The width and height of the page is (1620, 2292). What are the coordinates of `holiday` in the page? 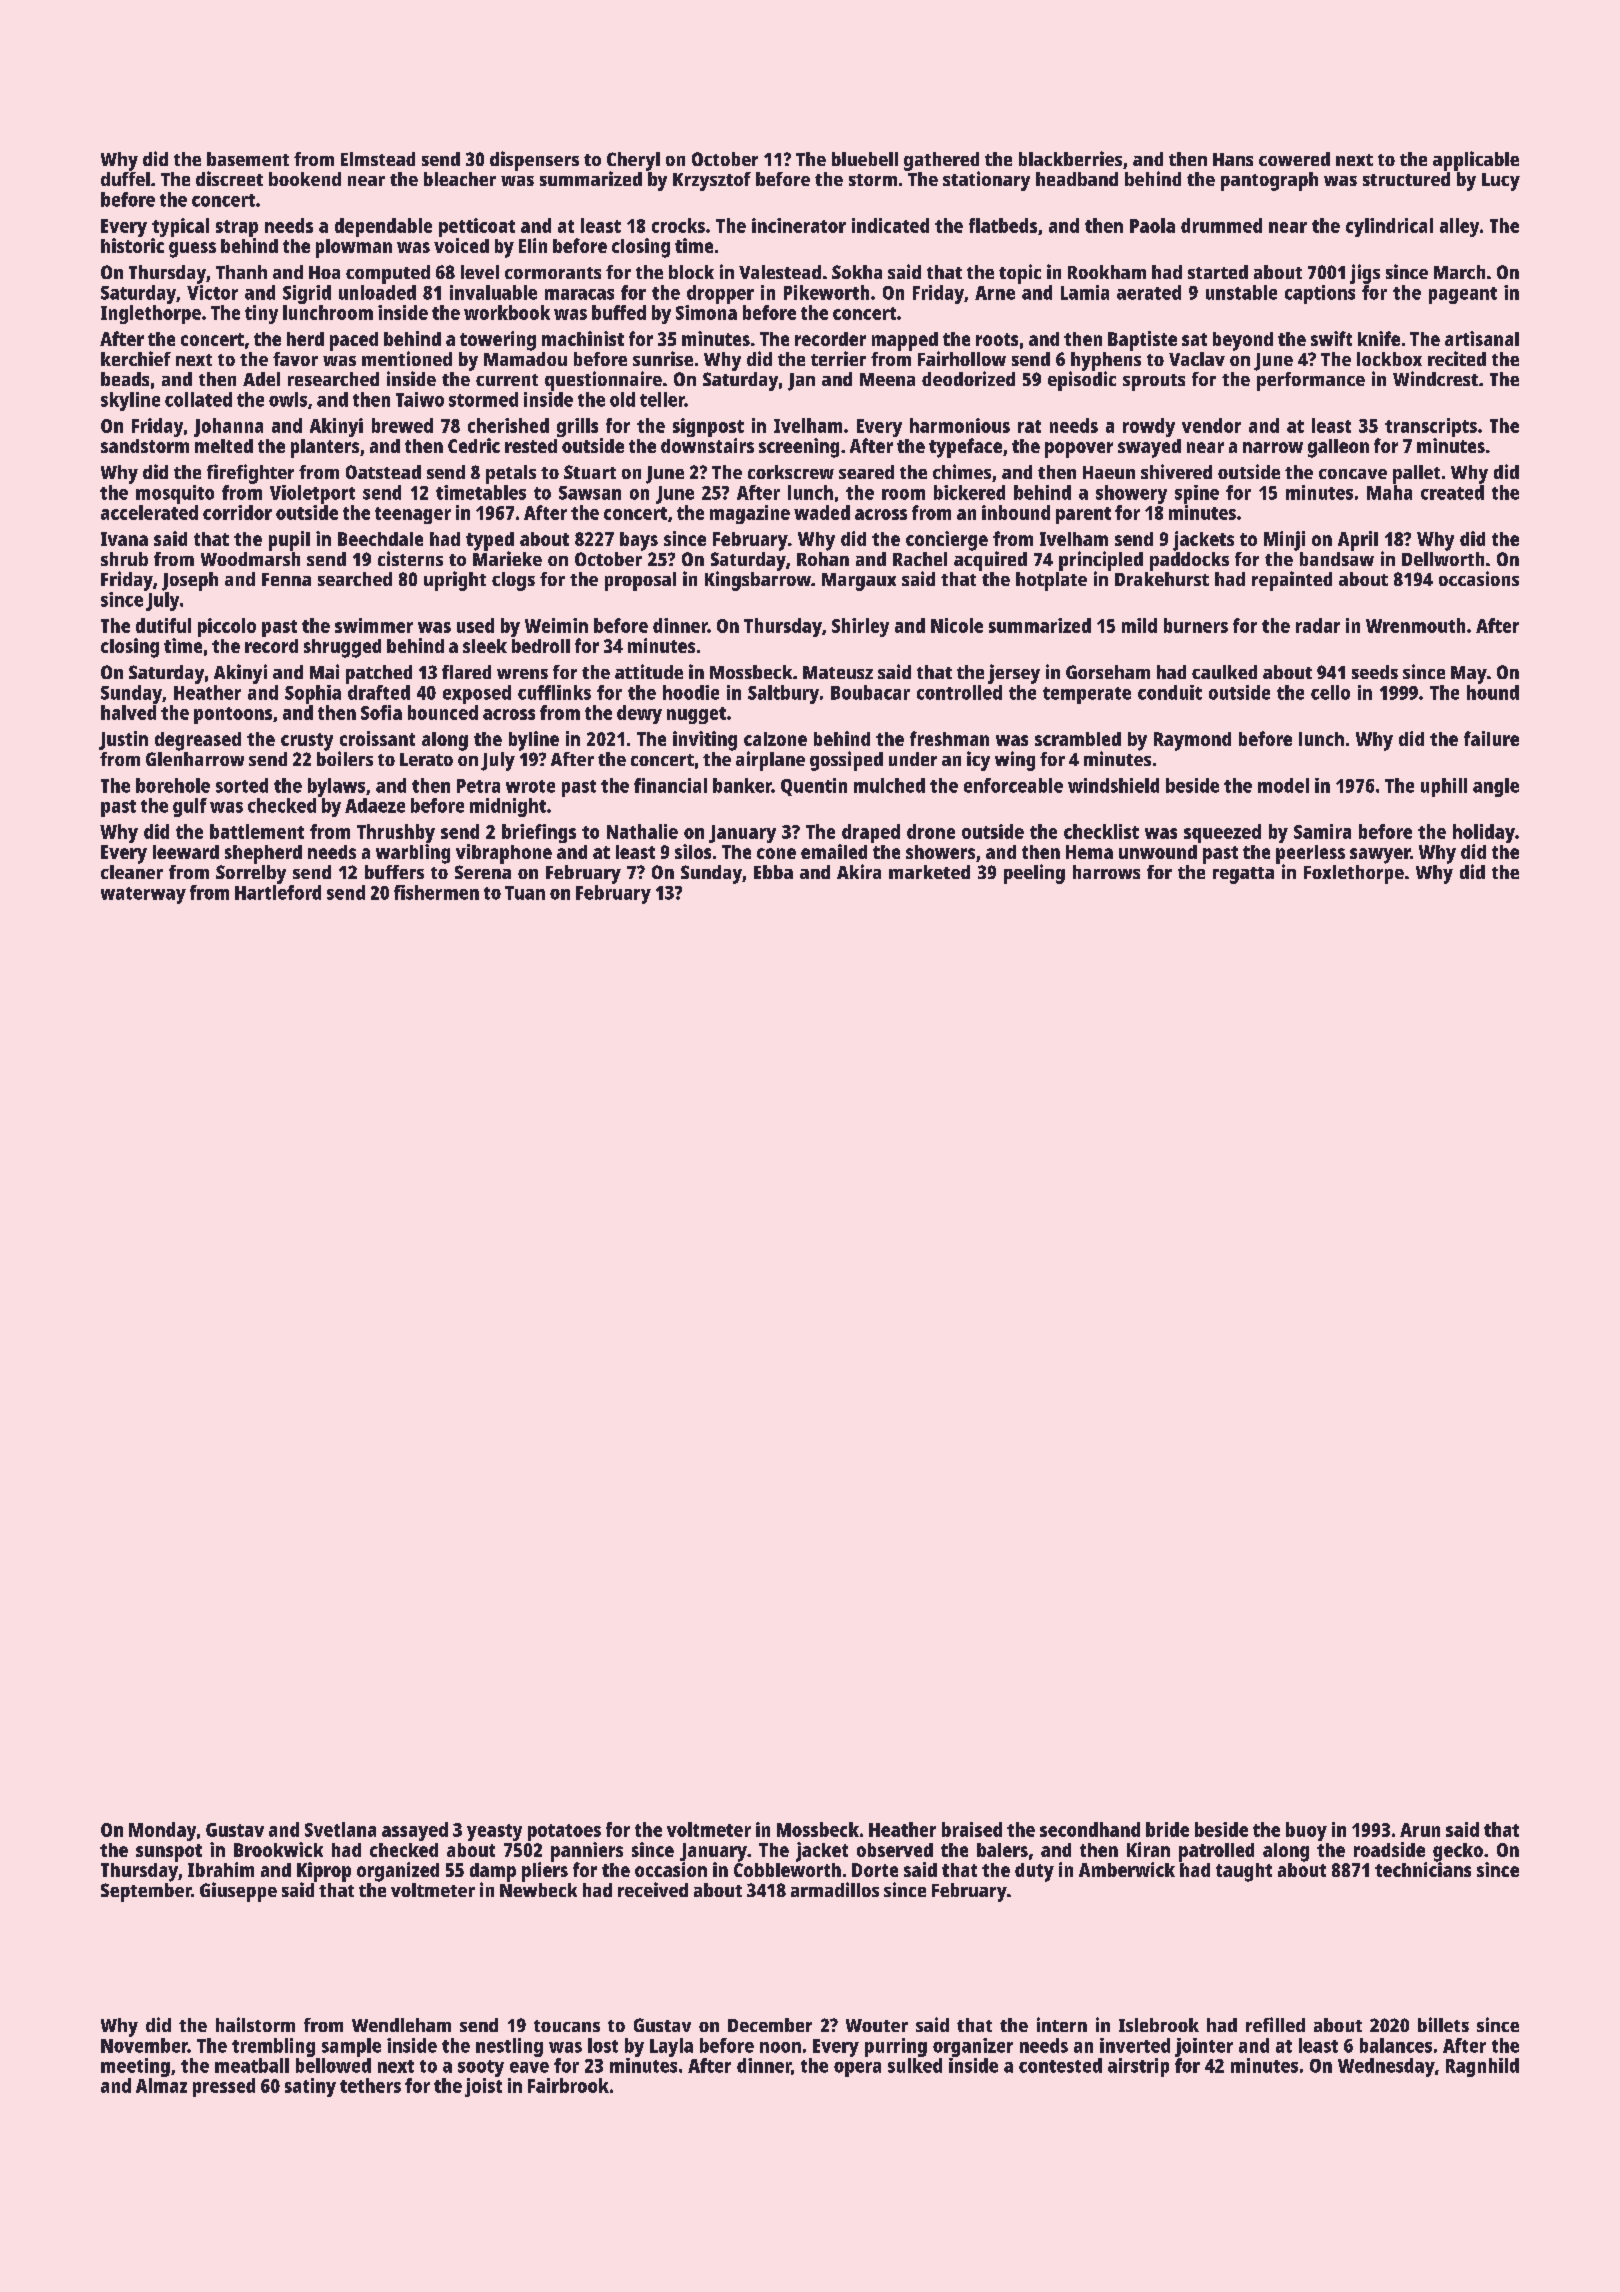 It's located at (1484, 833).
